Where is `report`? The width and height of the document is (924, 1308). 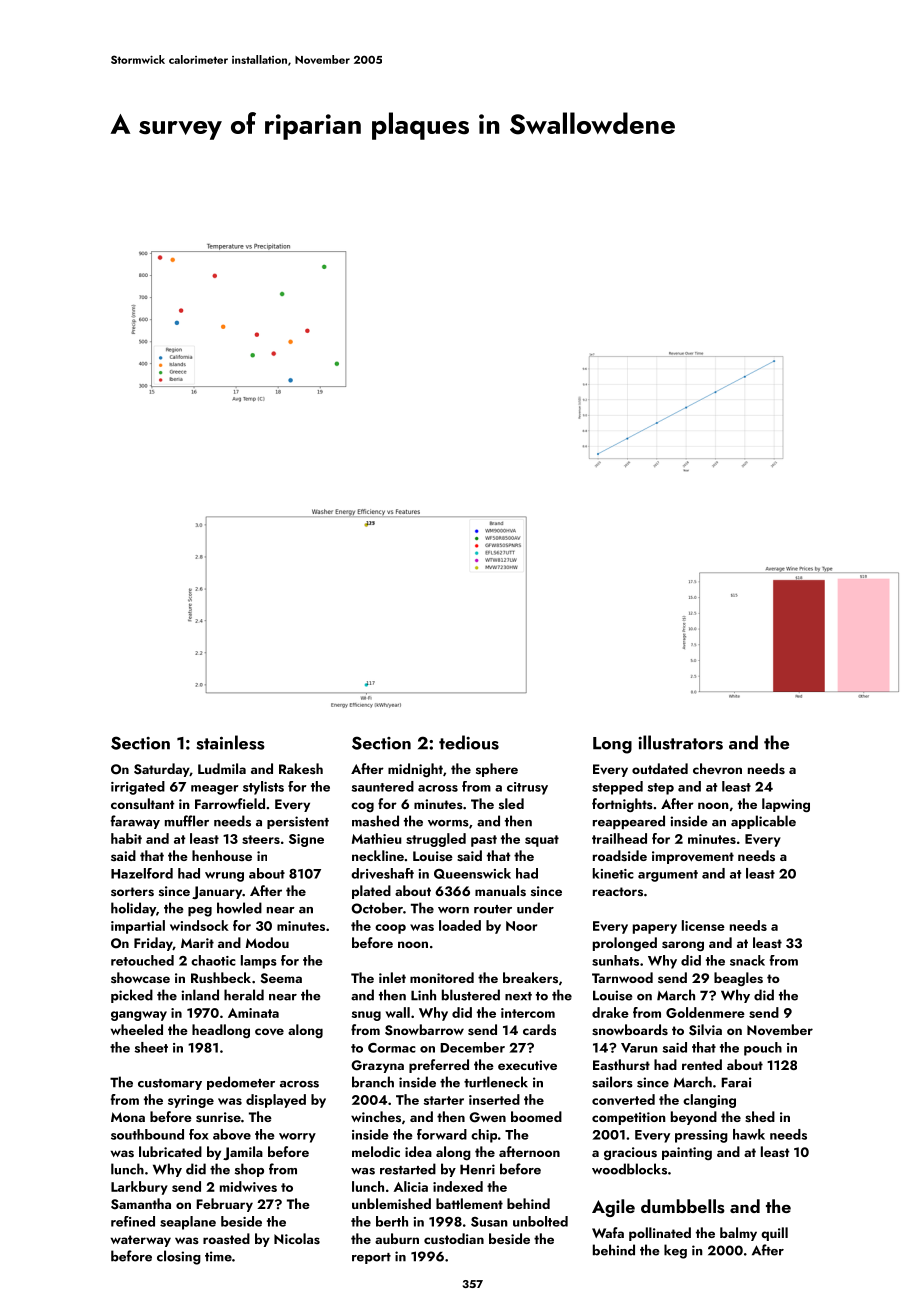 report is located at coordinates (371, 1258).
